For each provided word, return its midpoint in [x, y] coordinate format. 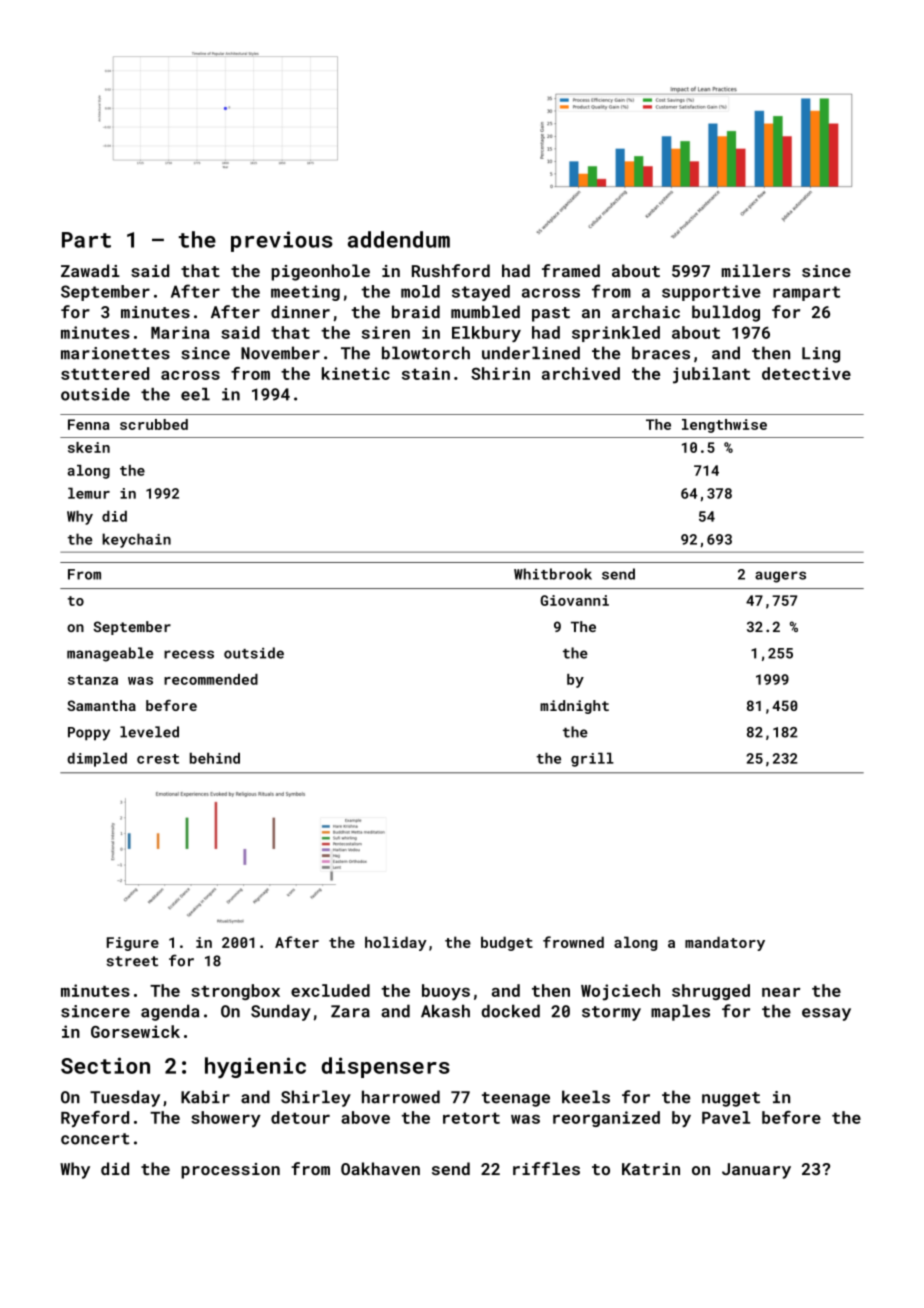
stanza [93, 680]
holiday [396, 943]
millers [755, 270]
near [781, 992]
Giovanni [574, 600]
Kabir [205, 1097]
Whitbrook [553, 574]
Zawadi [90, 270]
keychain [136, 540]
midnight [574, 707]
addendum [399, 239]
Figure [133, 944]
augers [780, 577]
